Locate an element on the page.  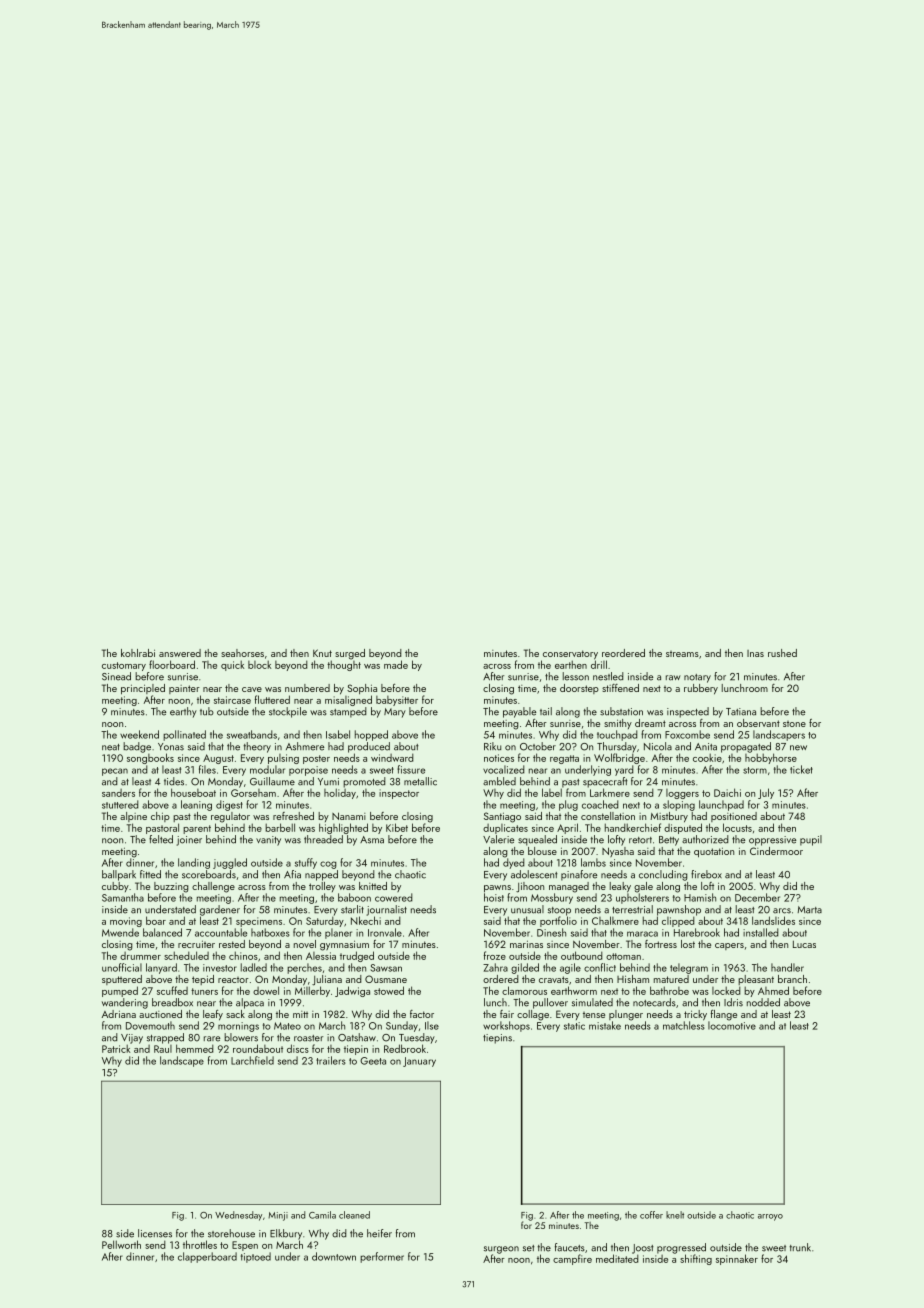
portfolio is located at coordinates (558, 921).
